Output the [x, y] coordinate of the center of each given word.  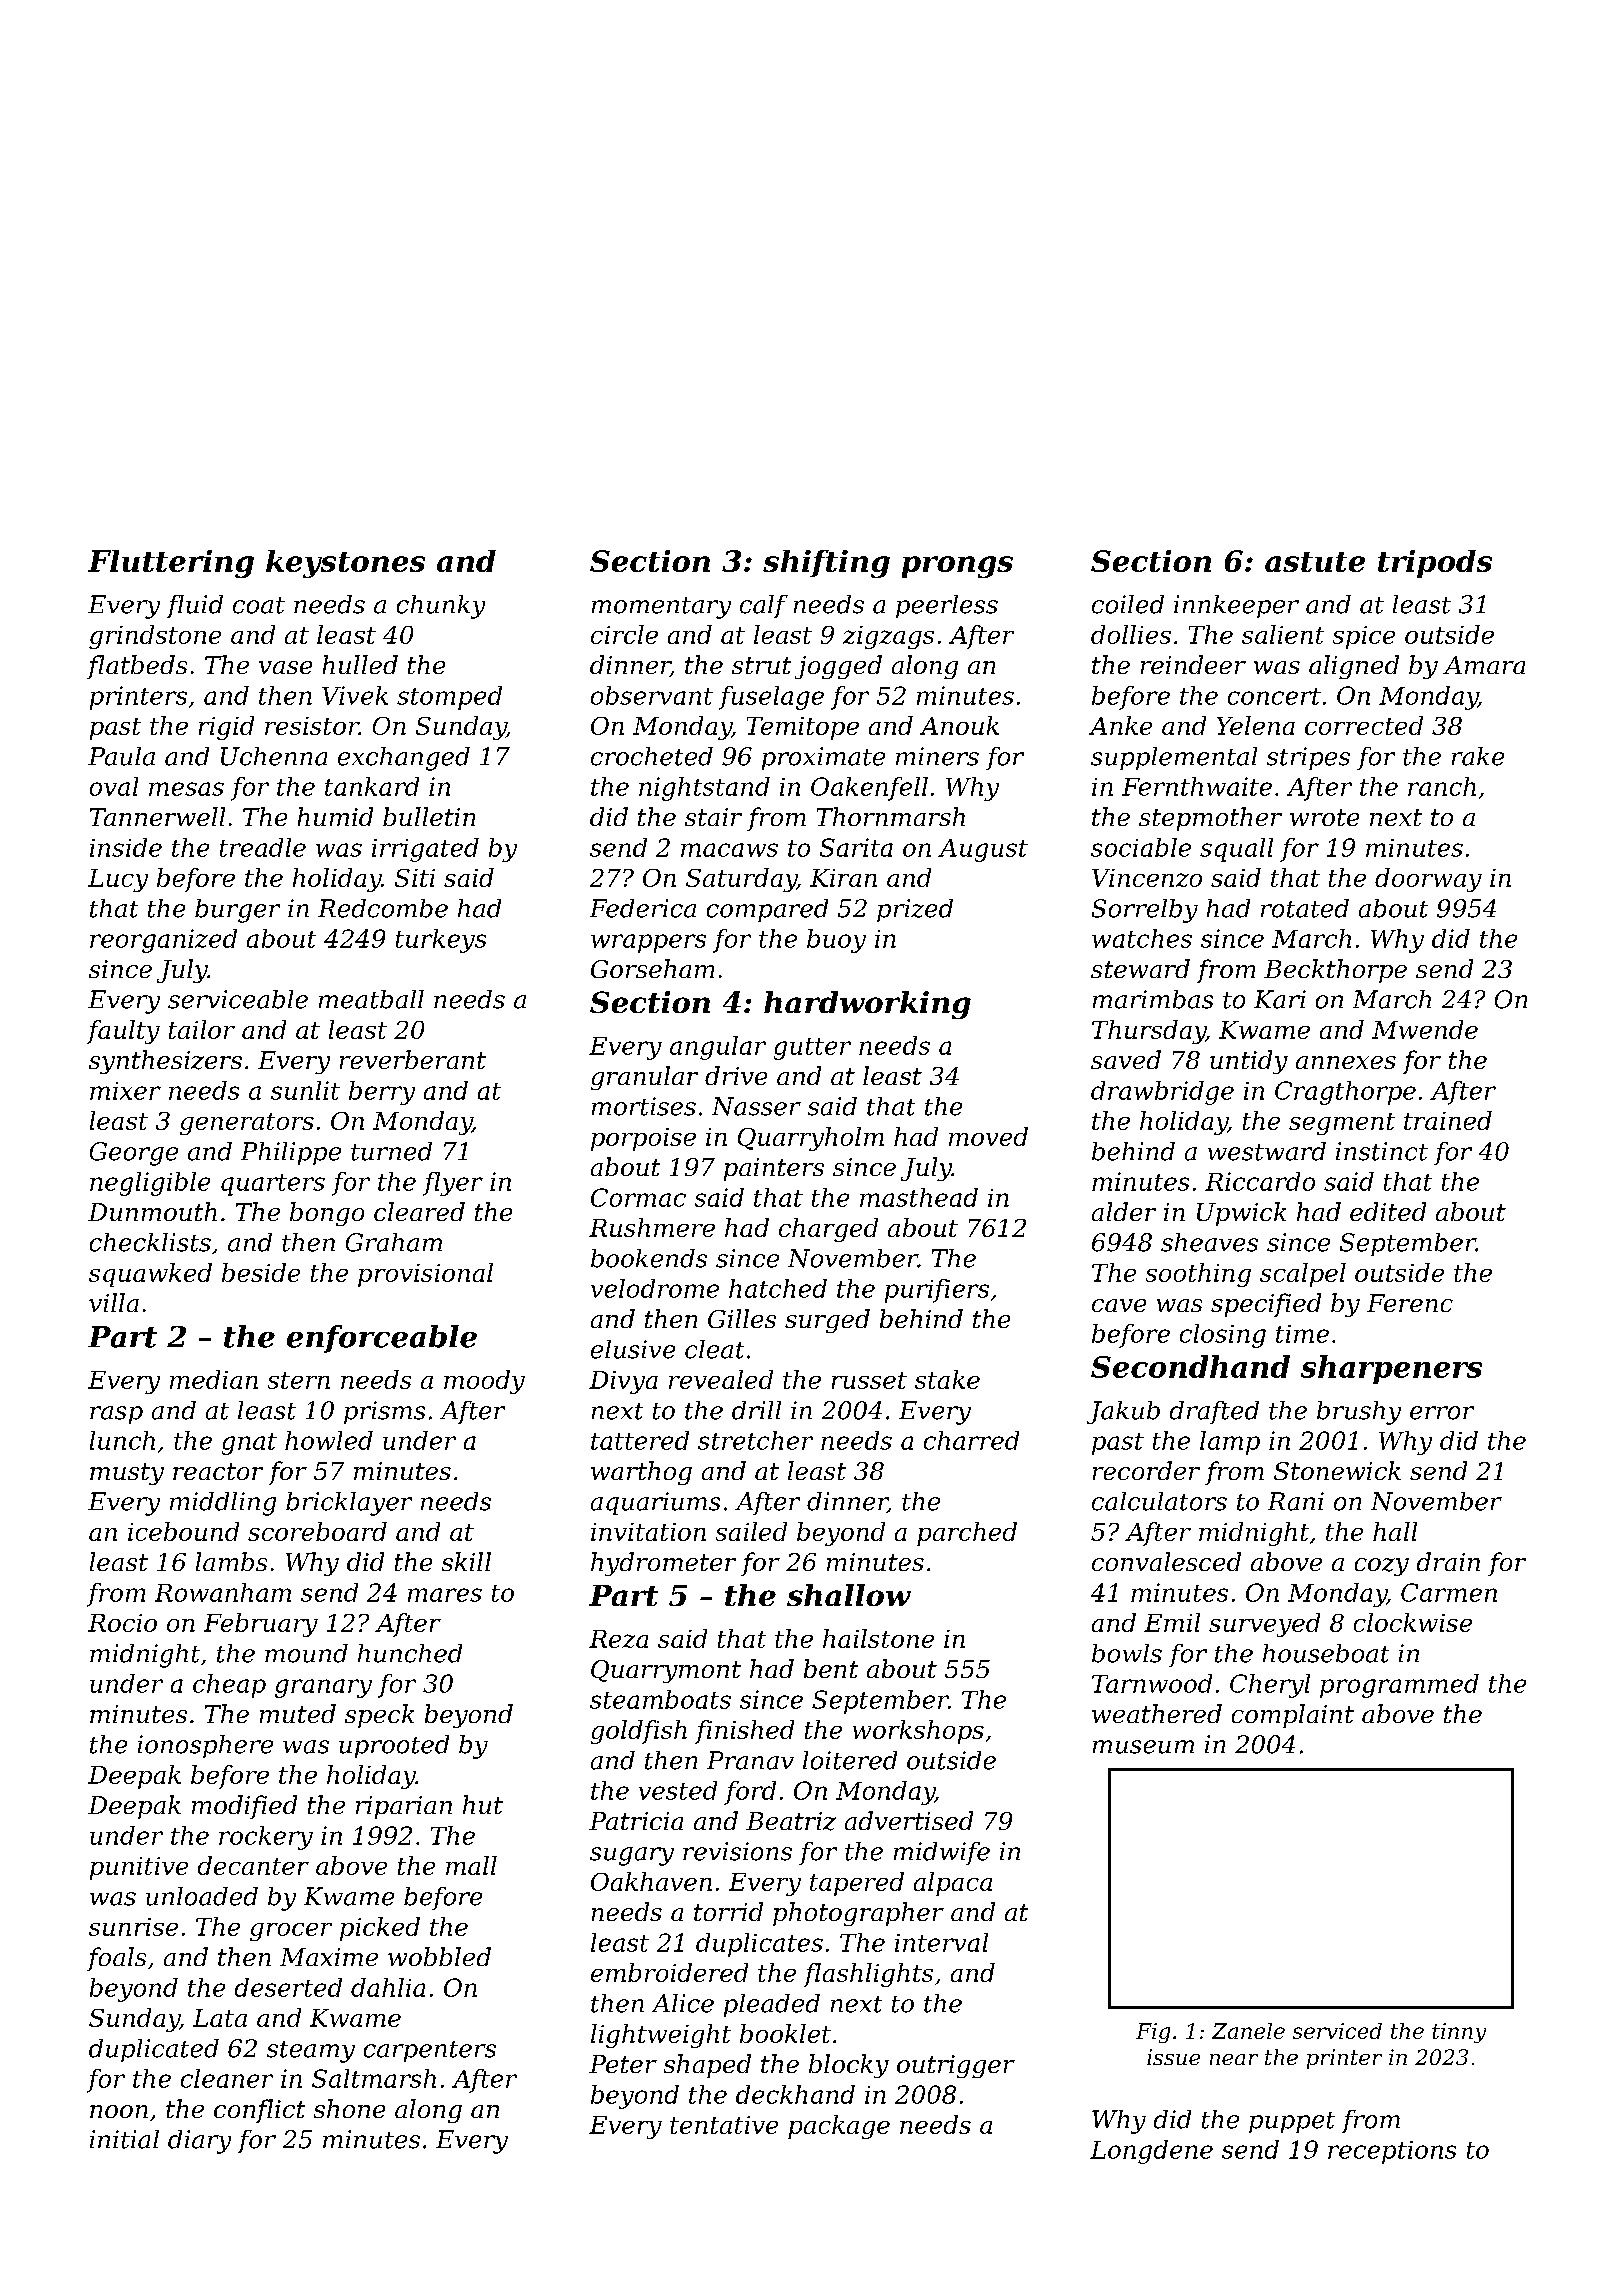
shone [349, 2108]
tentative [724, 2125]
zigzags [888, 637]
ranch [1442, 786]
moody [484, 1382]
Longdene [1151, 2152]
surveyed [1264, 1625]
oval [114, 786]
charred [971, 1440]
